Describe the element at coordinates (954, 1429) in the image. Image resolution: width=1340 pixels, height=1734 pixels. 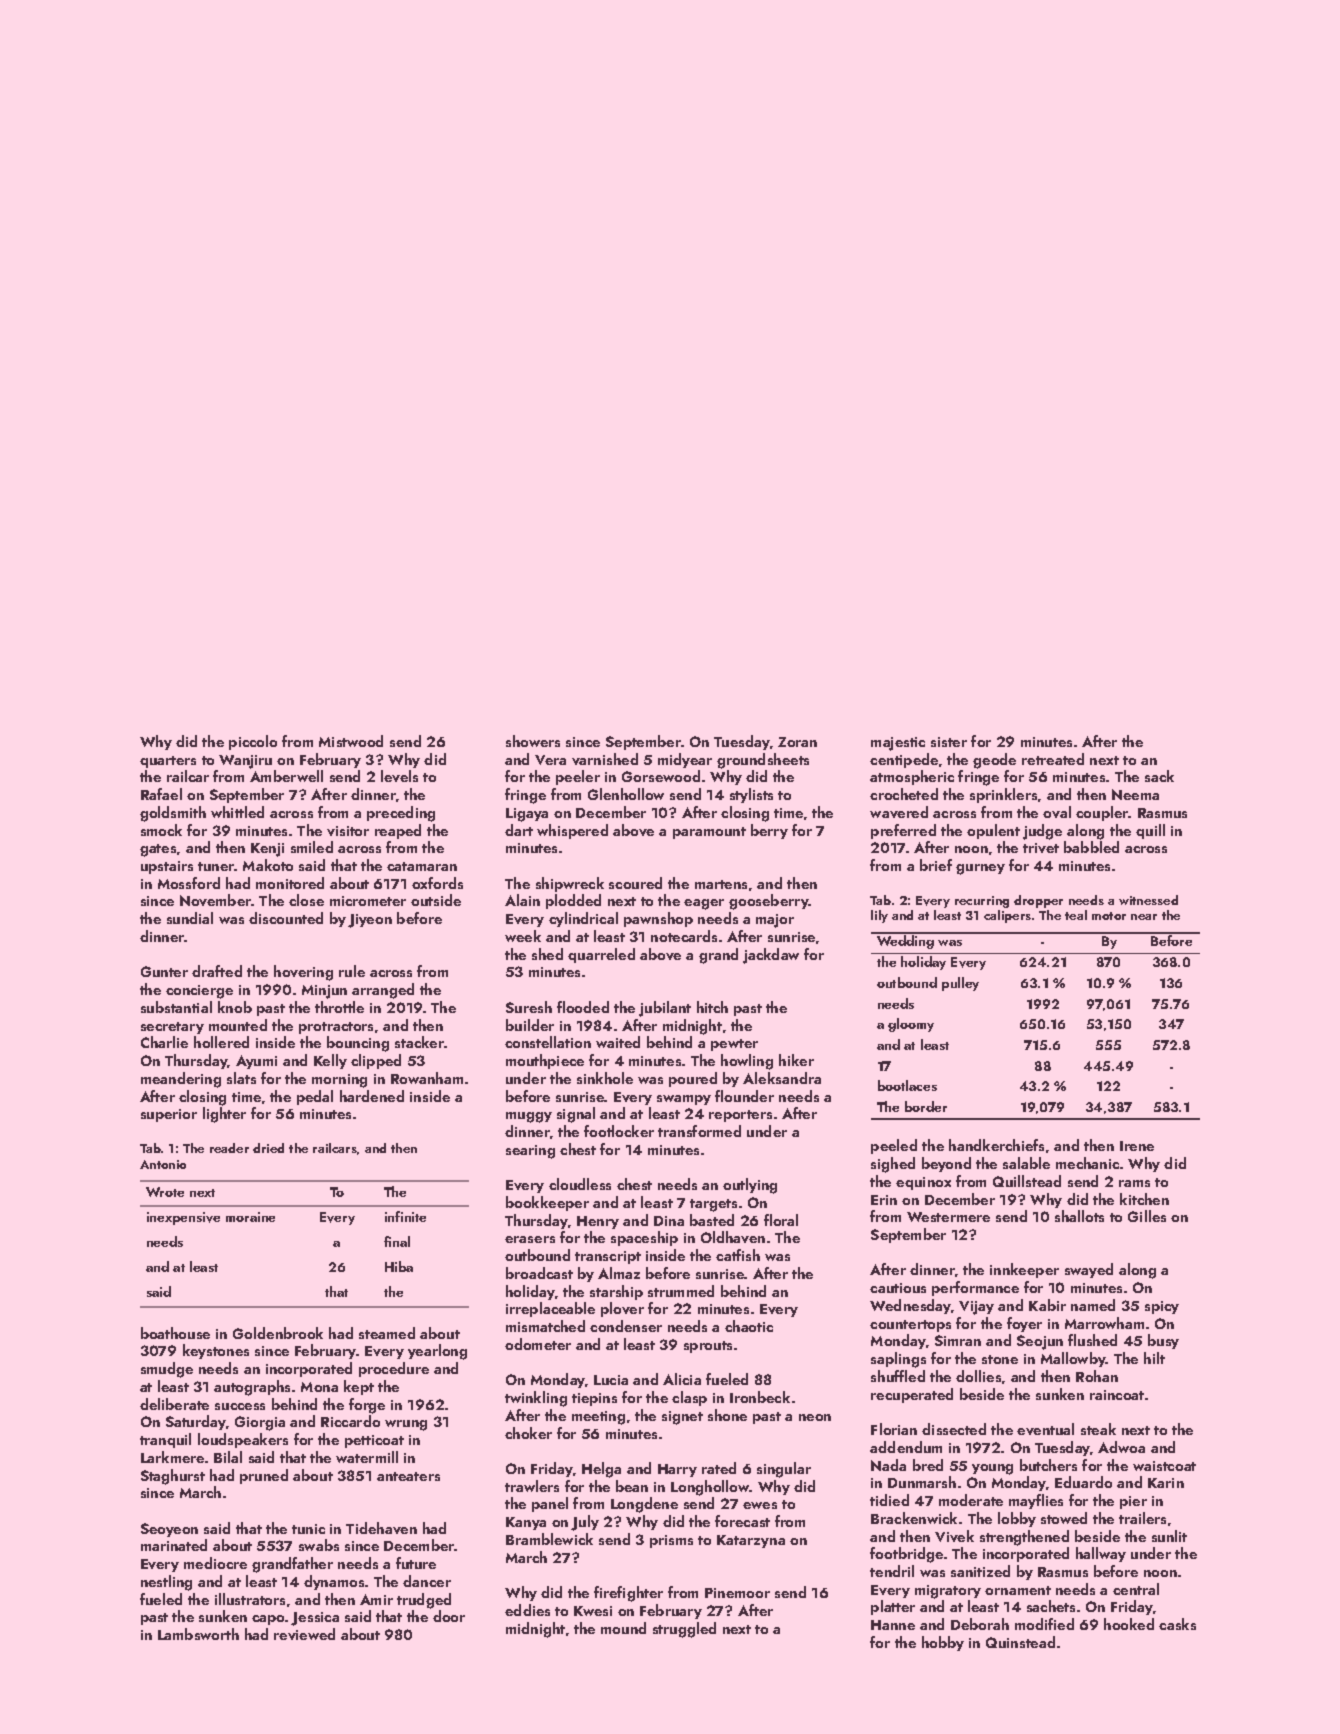
I see `dissected` at that location.
